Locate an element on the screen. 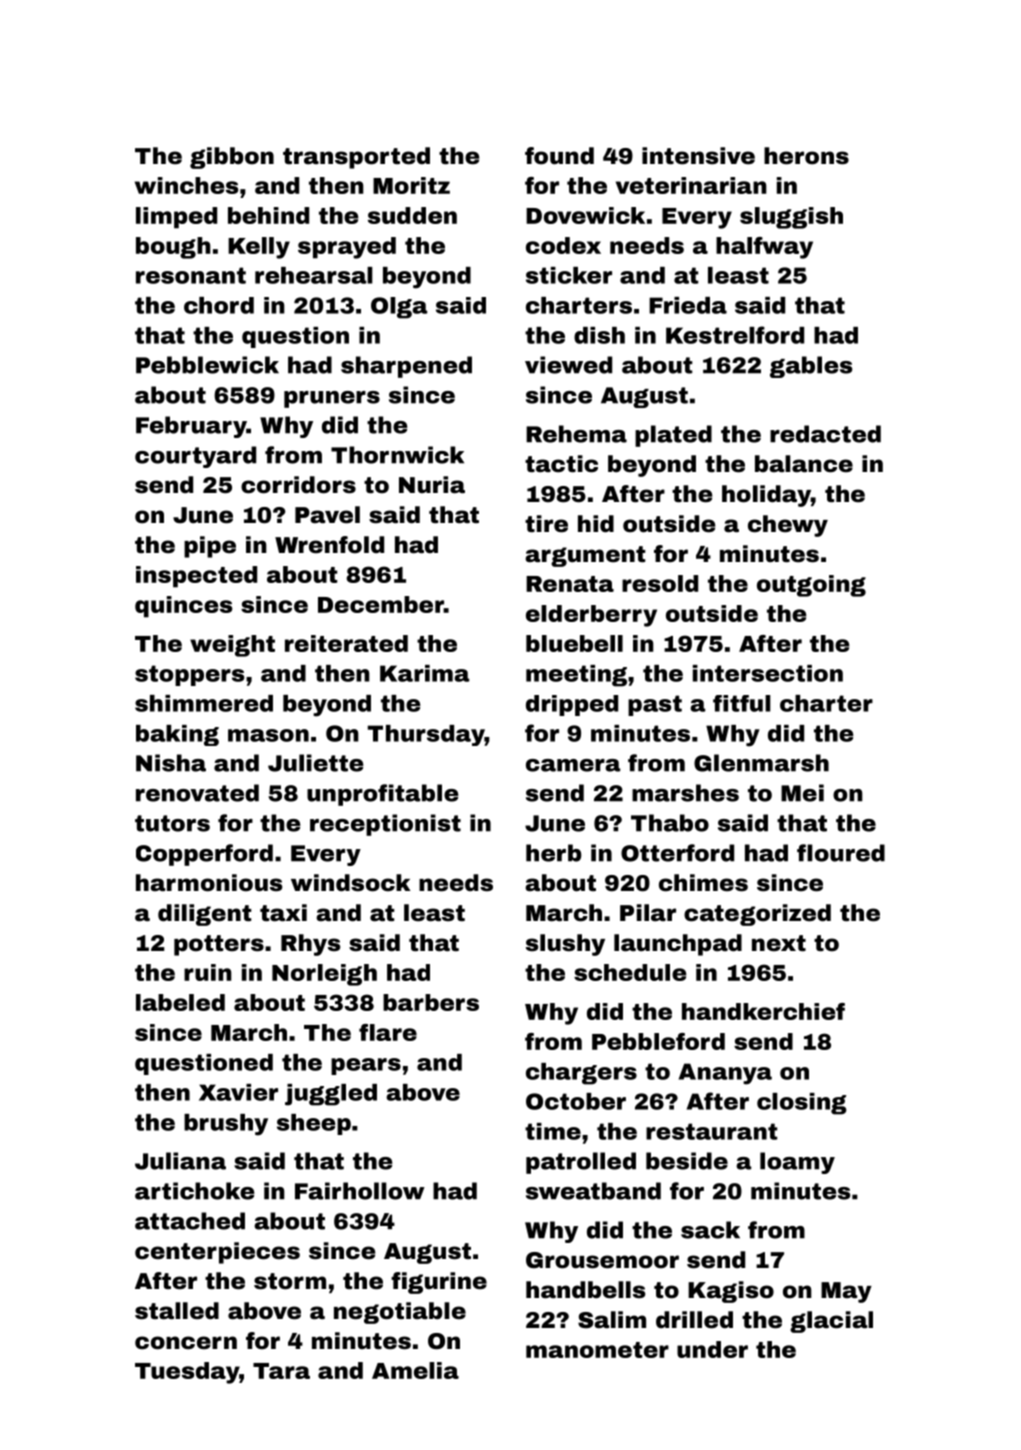 This screenshot has width=1021, height=1450. winches is located at coordinates (186, 185).
